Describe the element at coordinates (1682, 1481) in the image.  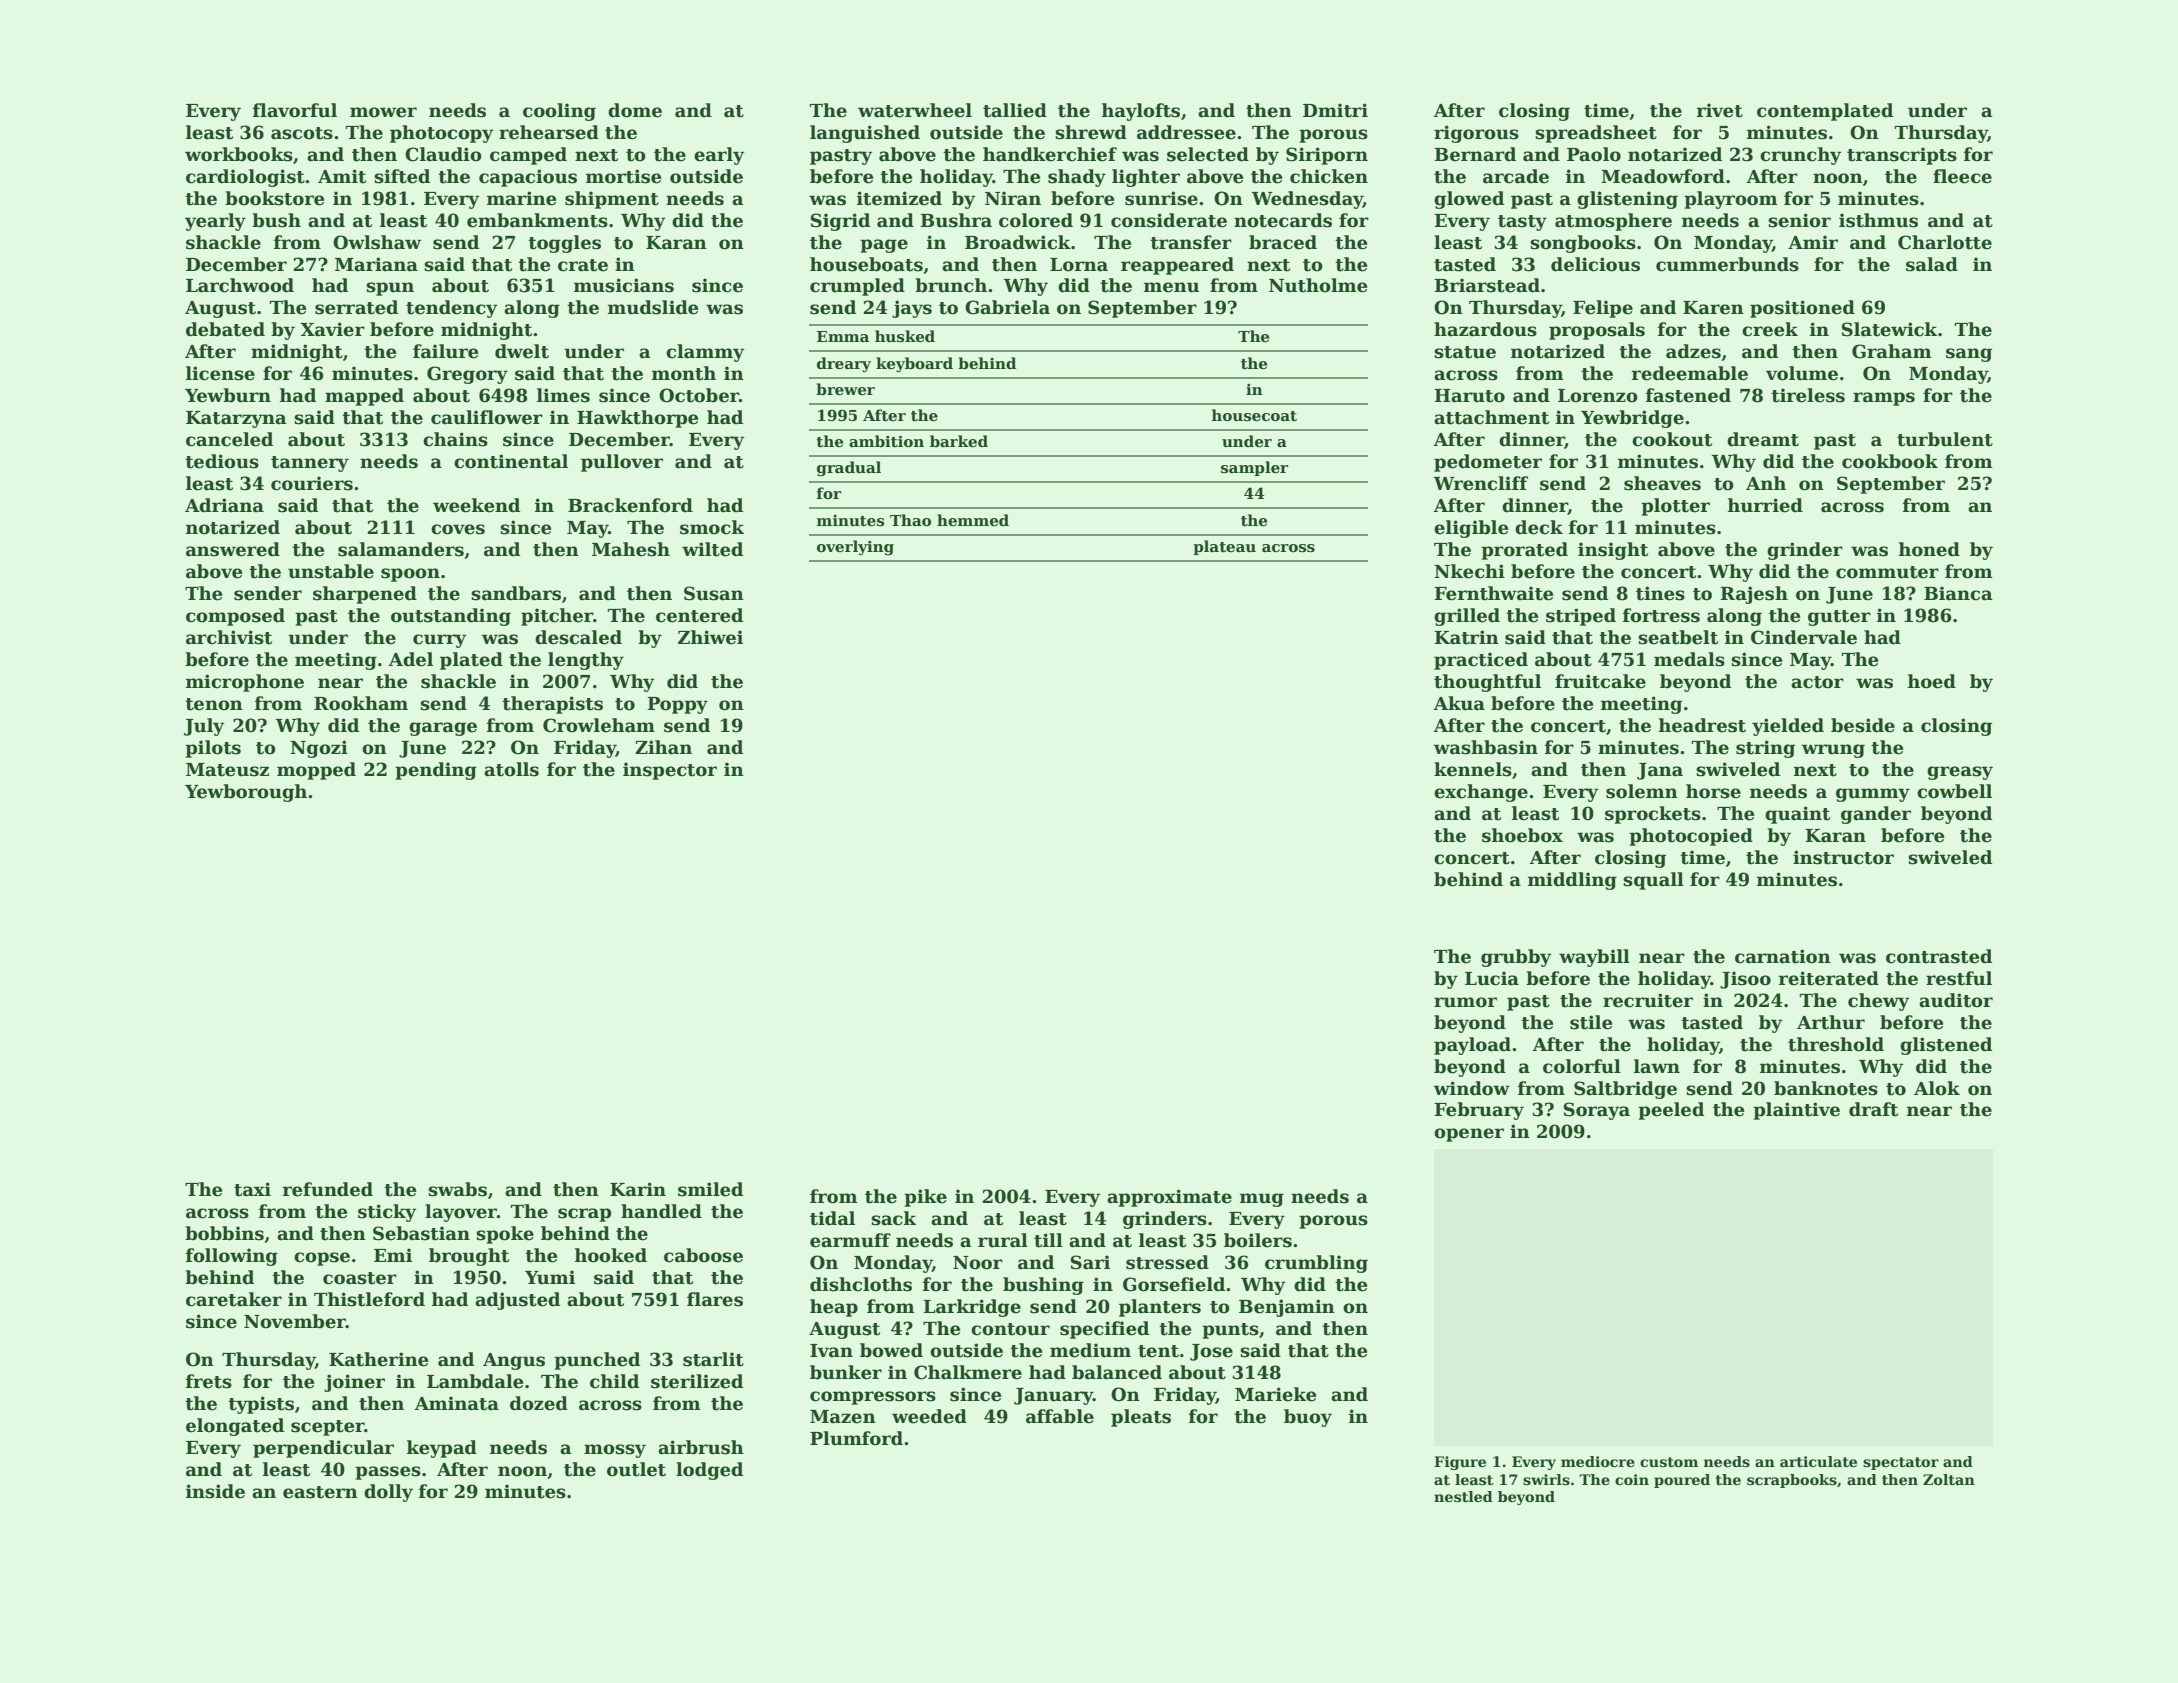
I see `poured` at that location.
